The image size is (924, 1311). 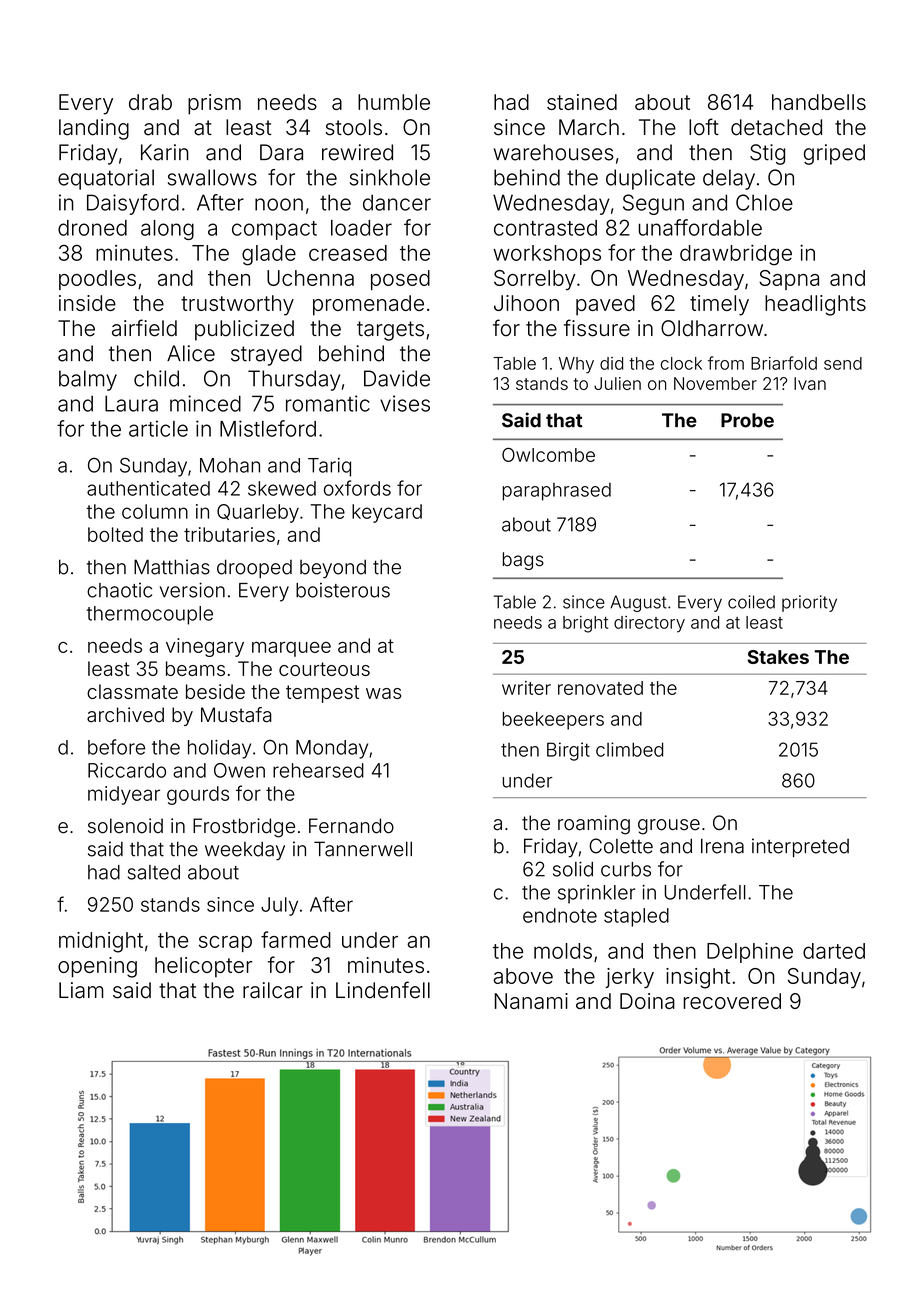 What do you see at coordinates (81, 990) in the screenshot?
I see `Liam` at bounding box center [81, 990].
